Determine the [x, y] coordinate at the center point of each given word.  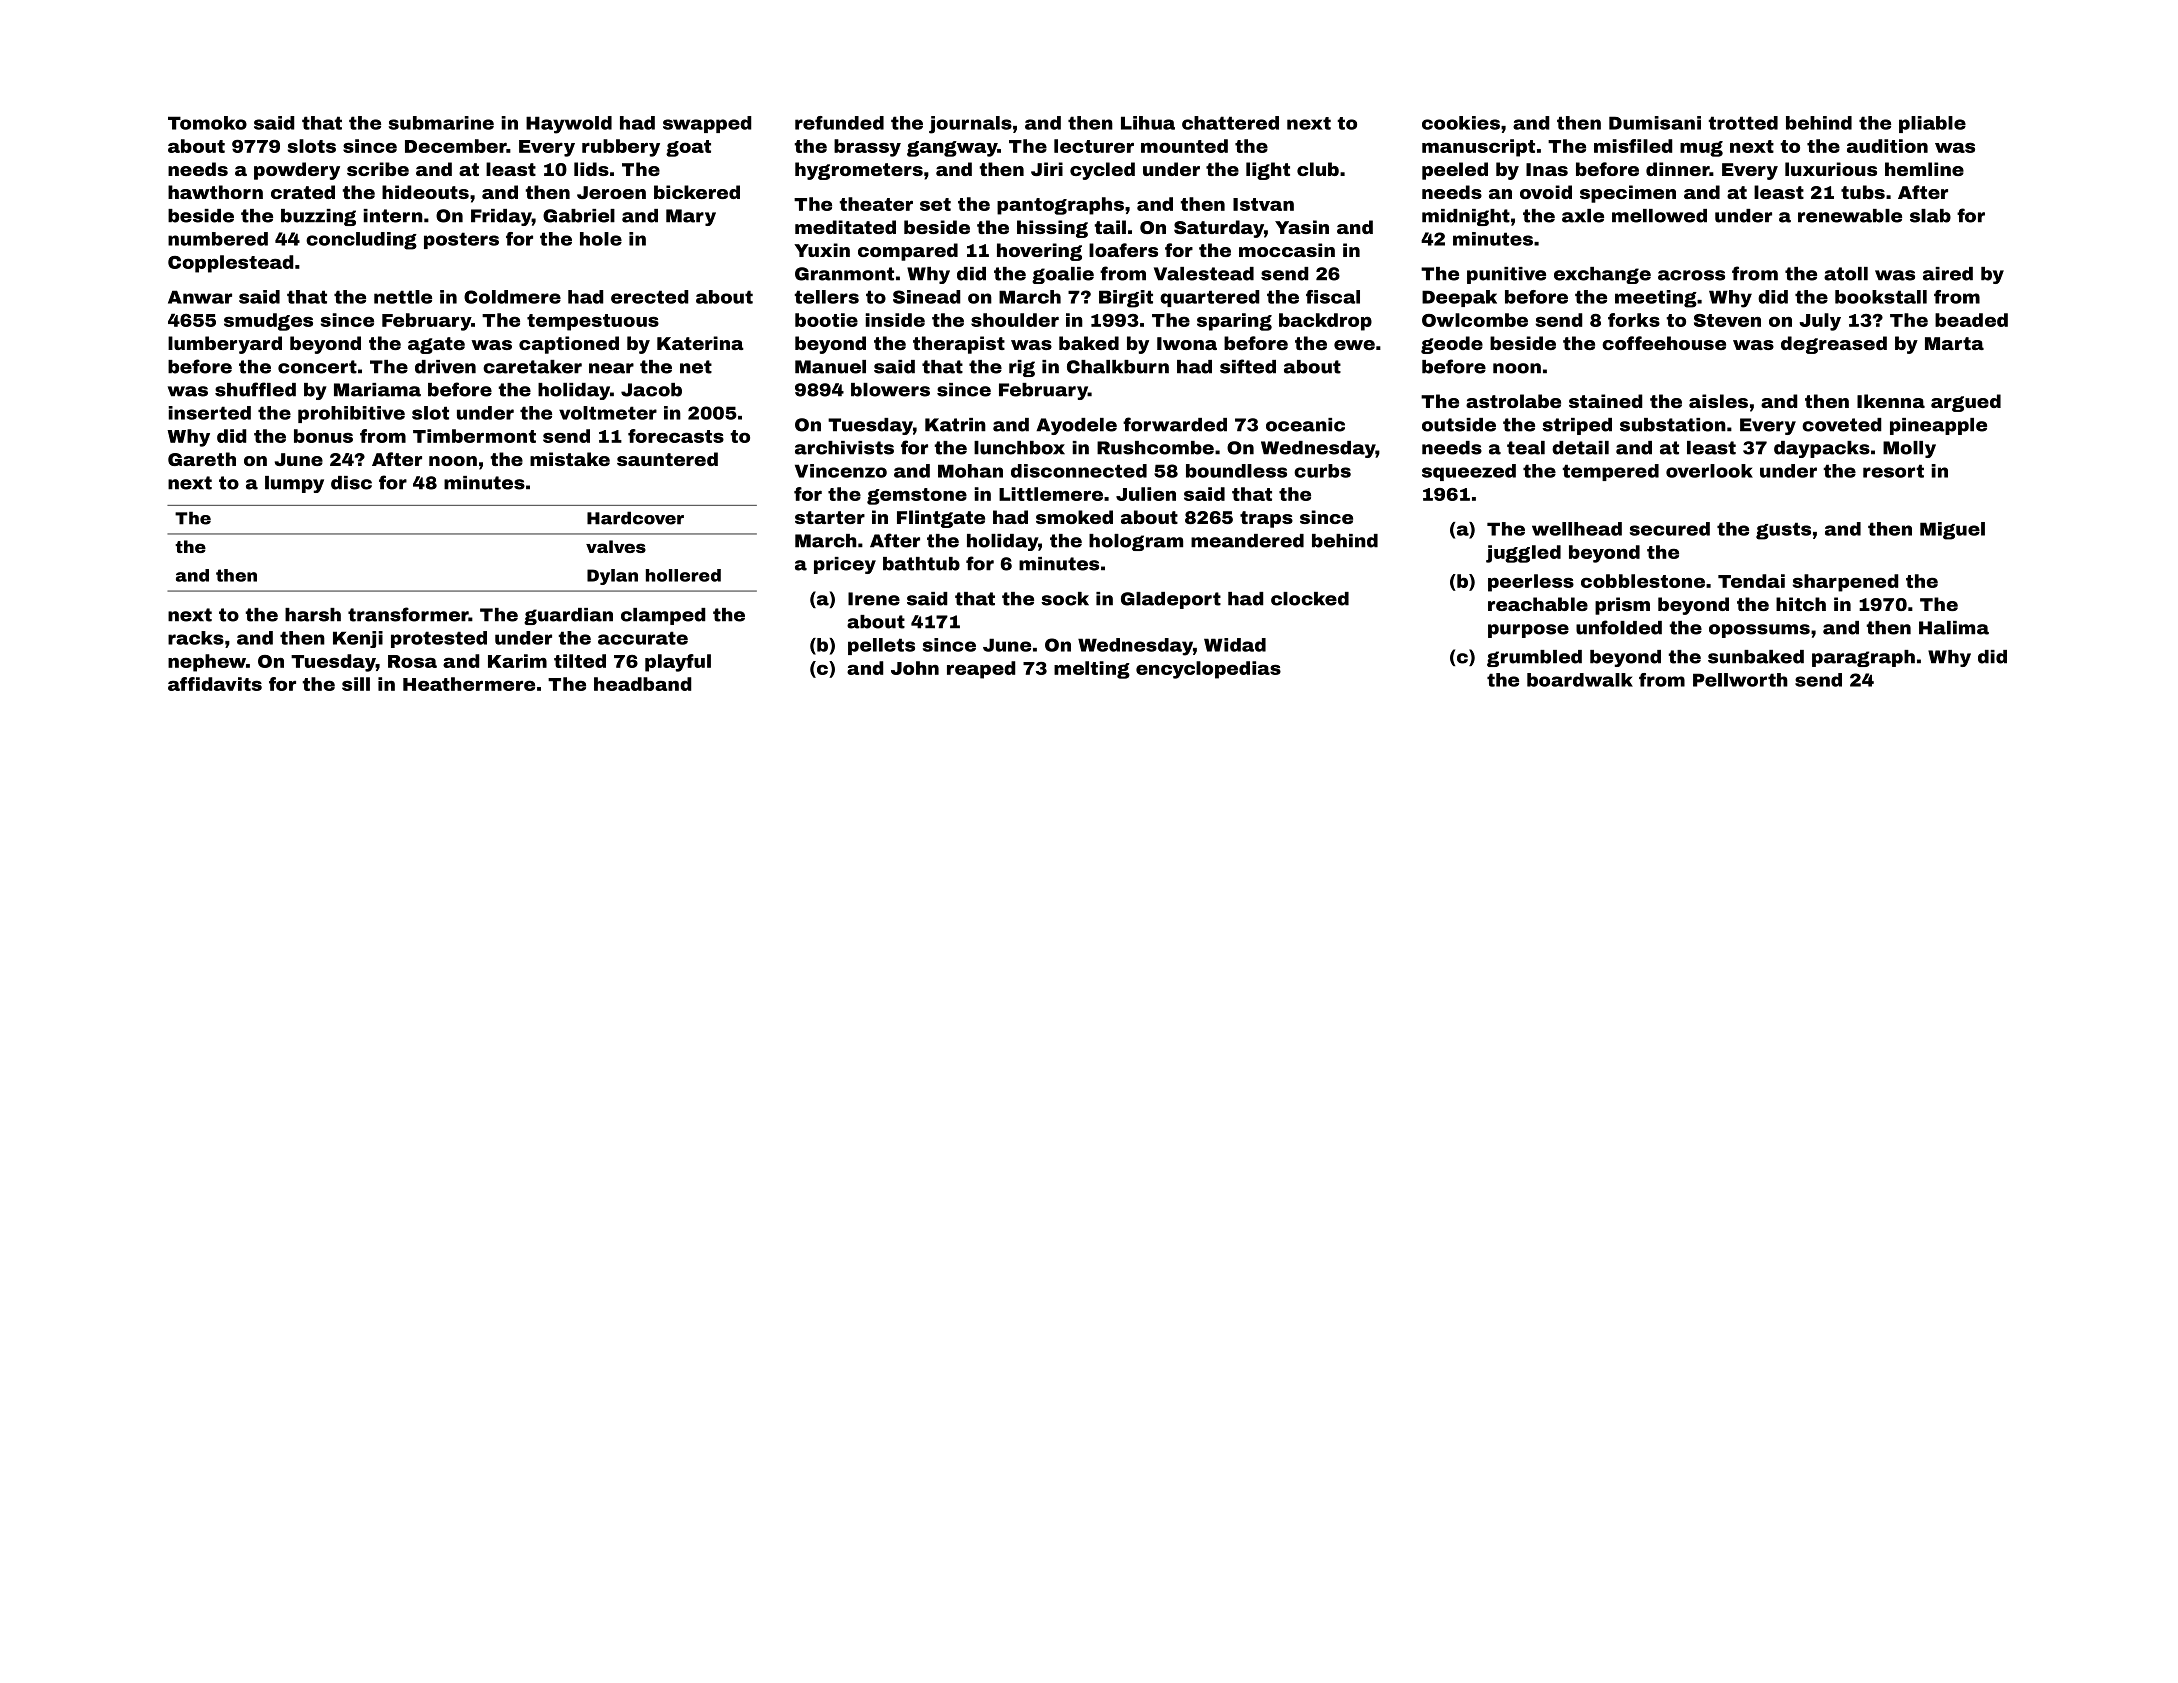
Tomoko [207, 123]
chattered [1230, 123]
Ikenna [1891, 401]
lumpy [294, 484]
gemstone [917, 496]
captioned [569, 345]
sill [356, 684]
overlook [1709, 471]
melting [1092, 670]
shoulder [1015, 320]
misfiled [1633, 146]
